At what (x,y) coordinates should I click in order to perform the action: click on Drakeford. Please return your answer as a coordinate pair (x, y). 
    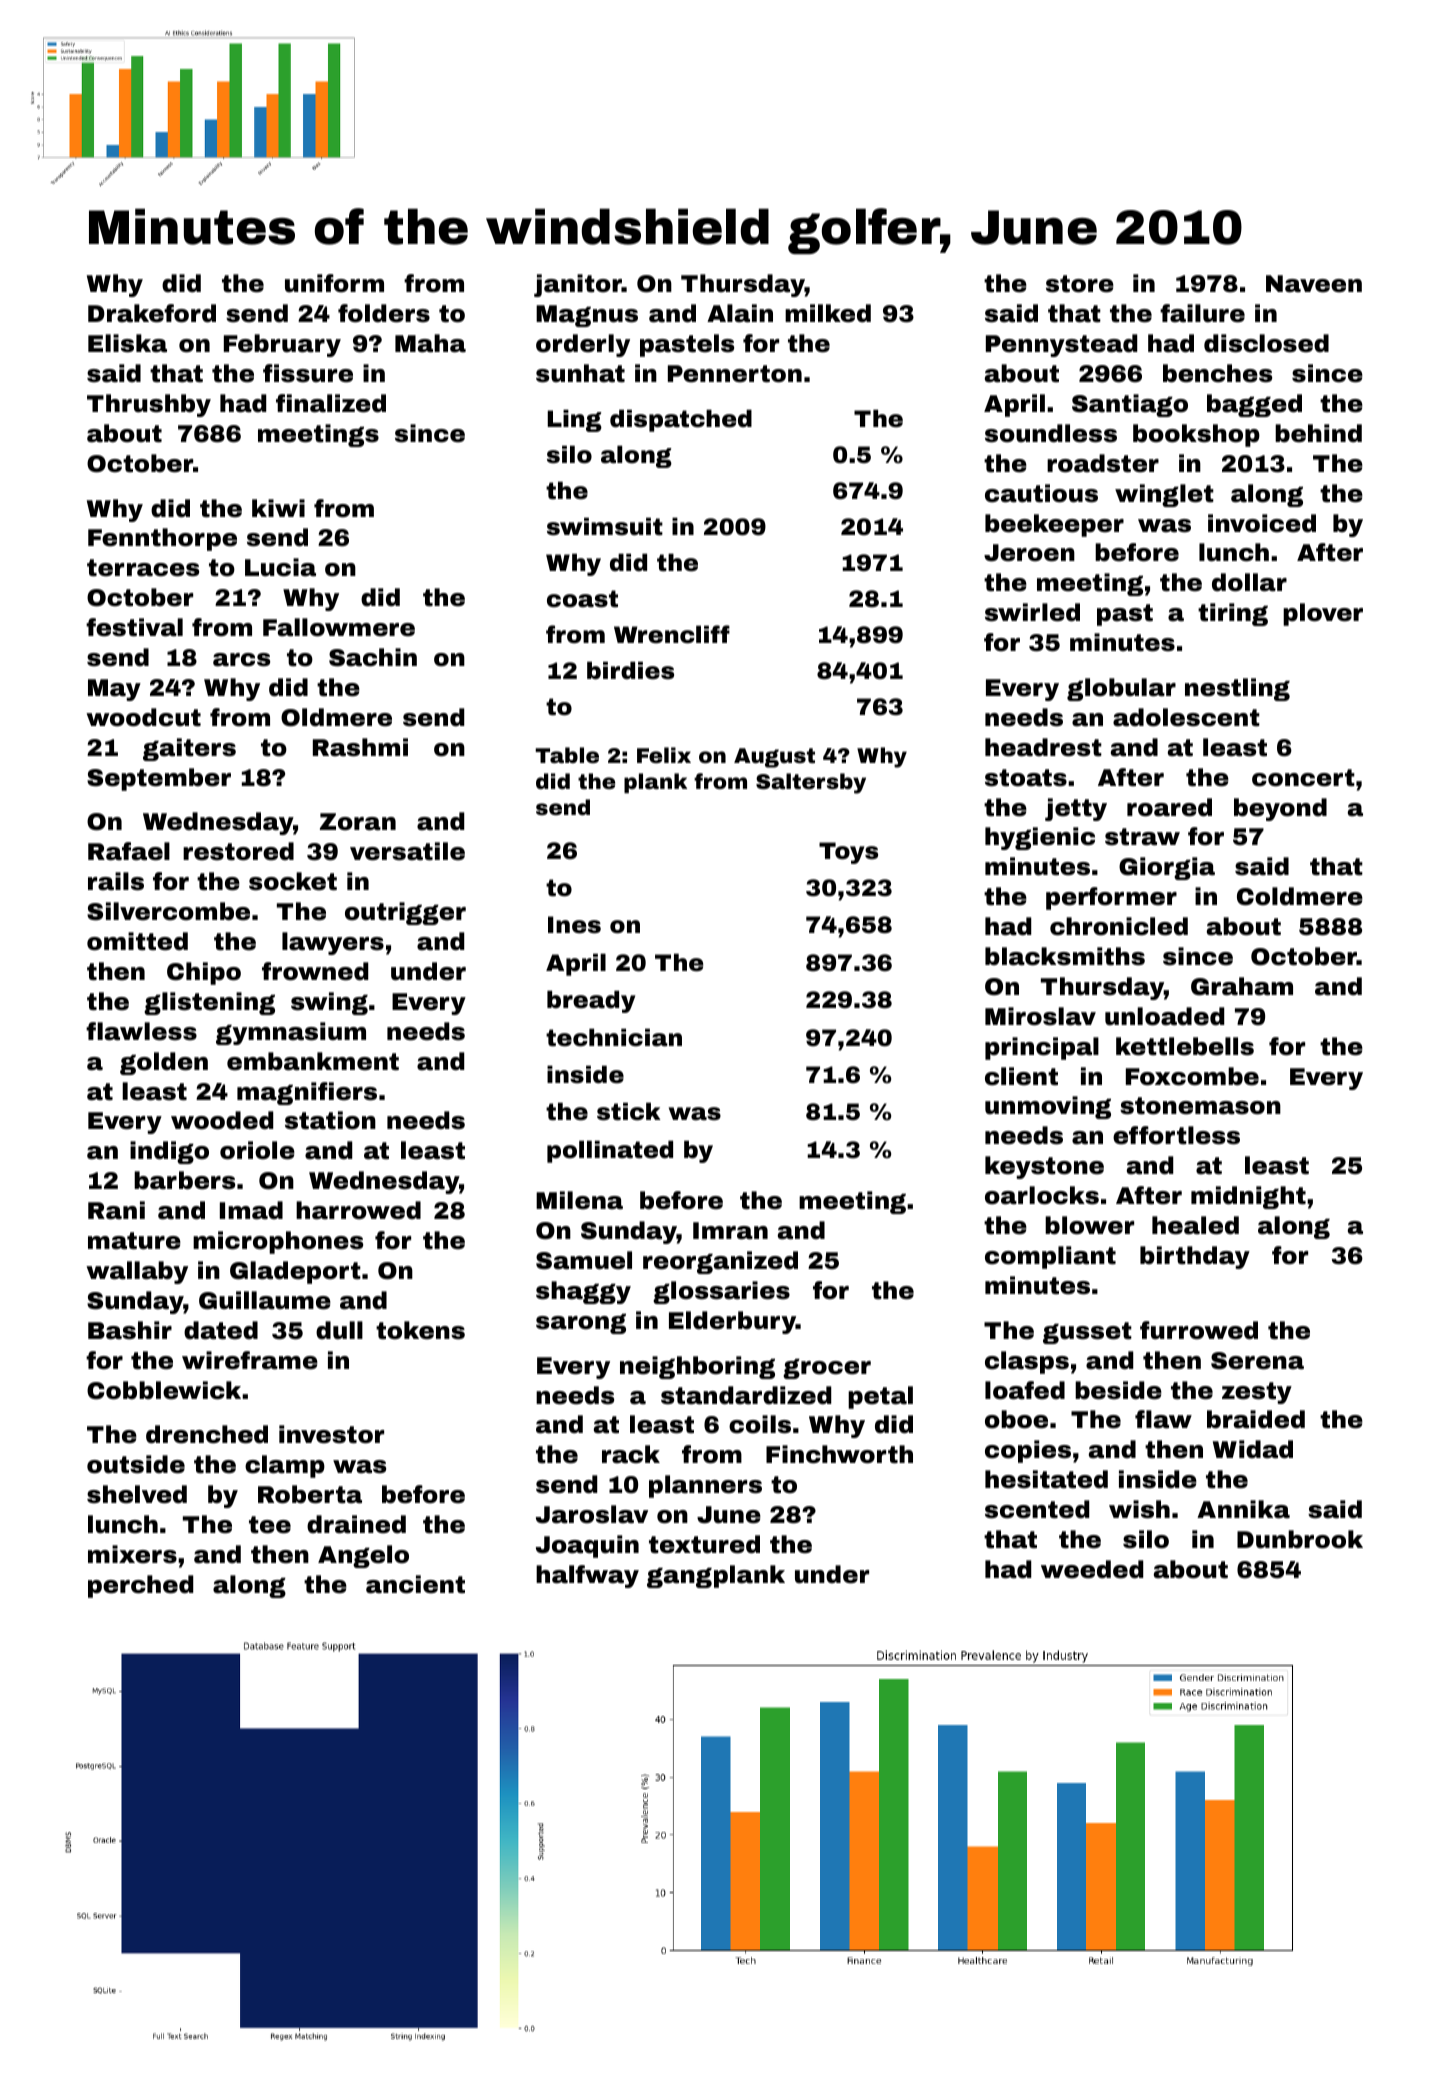
    Looking at the image, I should click on (152, 313).
